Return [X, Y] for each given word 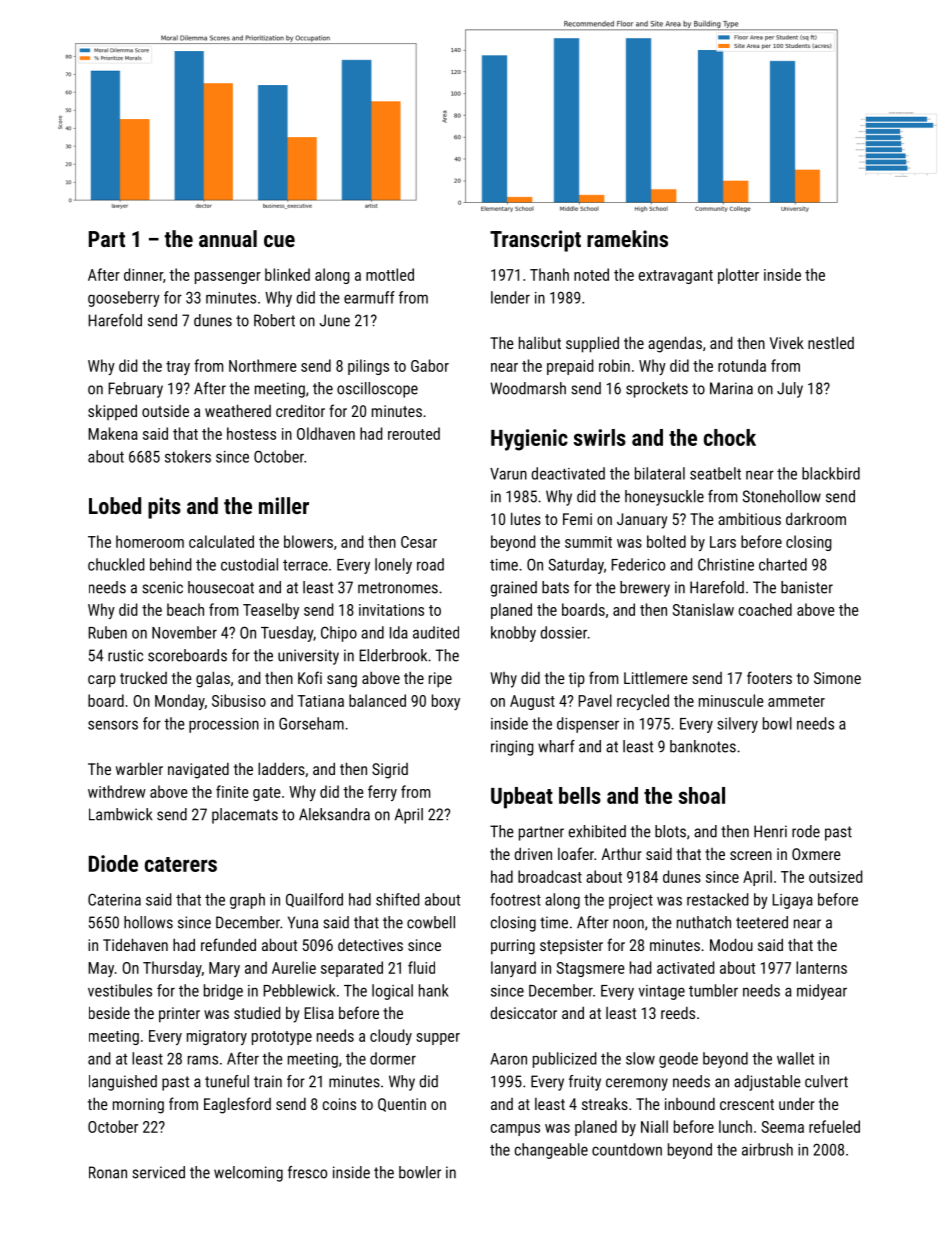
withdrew [117, 791]
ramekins [627, 238]
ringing [512, 748]
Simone [837, 678]
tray [178, 368]
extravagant [676, 277]
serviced [158, 1172]
